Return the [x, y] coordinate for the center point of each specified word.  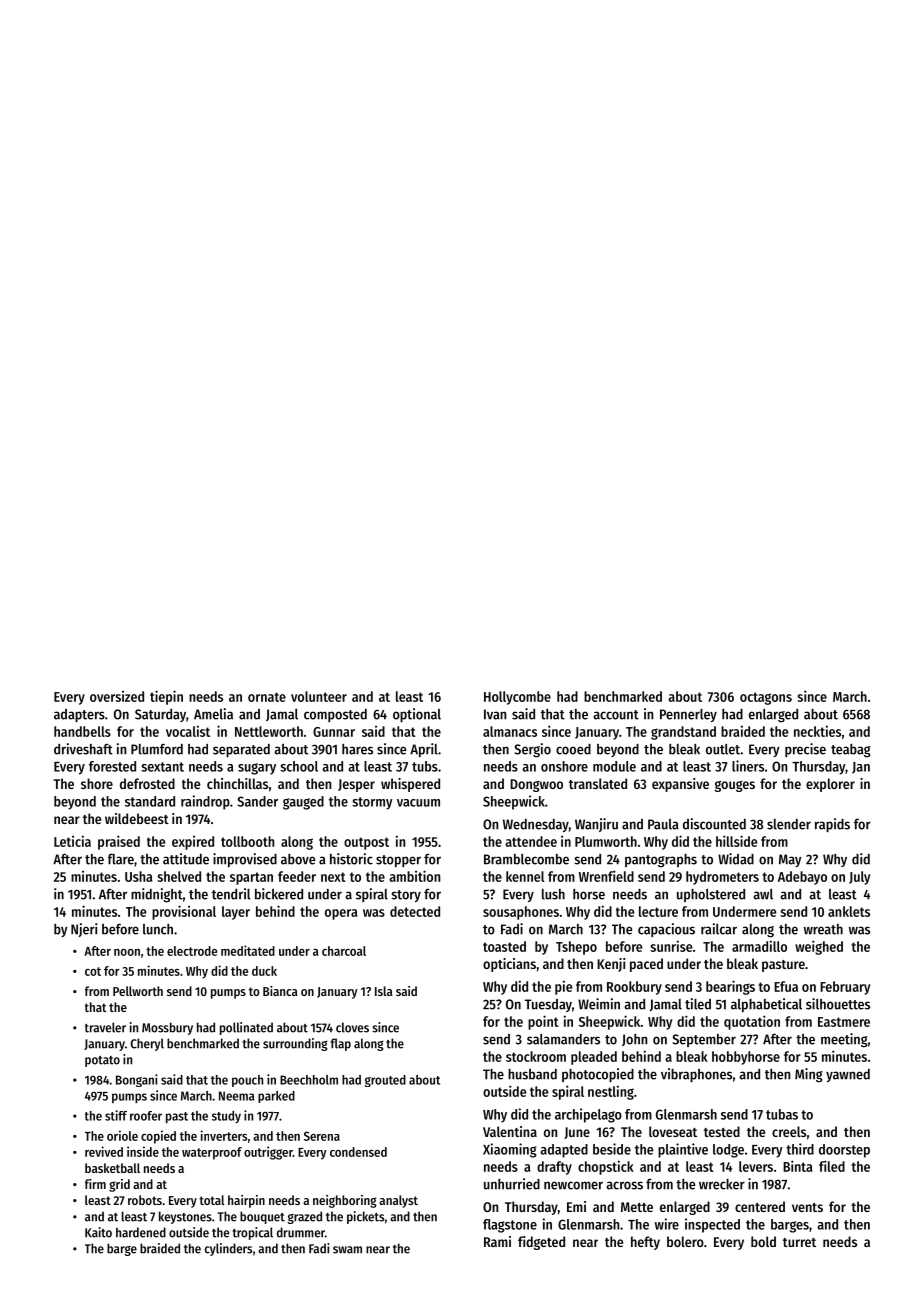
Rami [497, 1241]
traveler [105, 1027]
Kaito [98, 1232]
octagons [766, 698]
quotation [752, 1022]
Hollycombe [517, 698]
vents [807, 1207]
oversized [117, 696]
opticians [509, 965]
